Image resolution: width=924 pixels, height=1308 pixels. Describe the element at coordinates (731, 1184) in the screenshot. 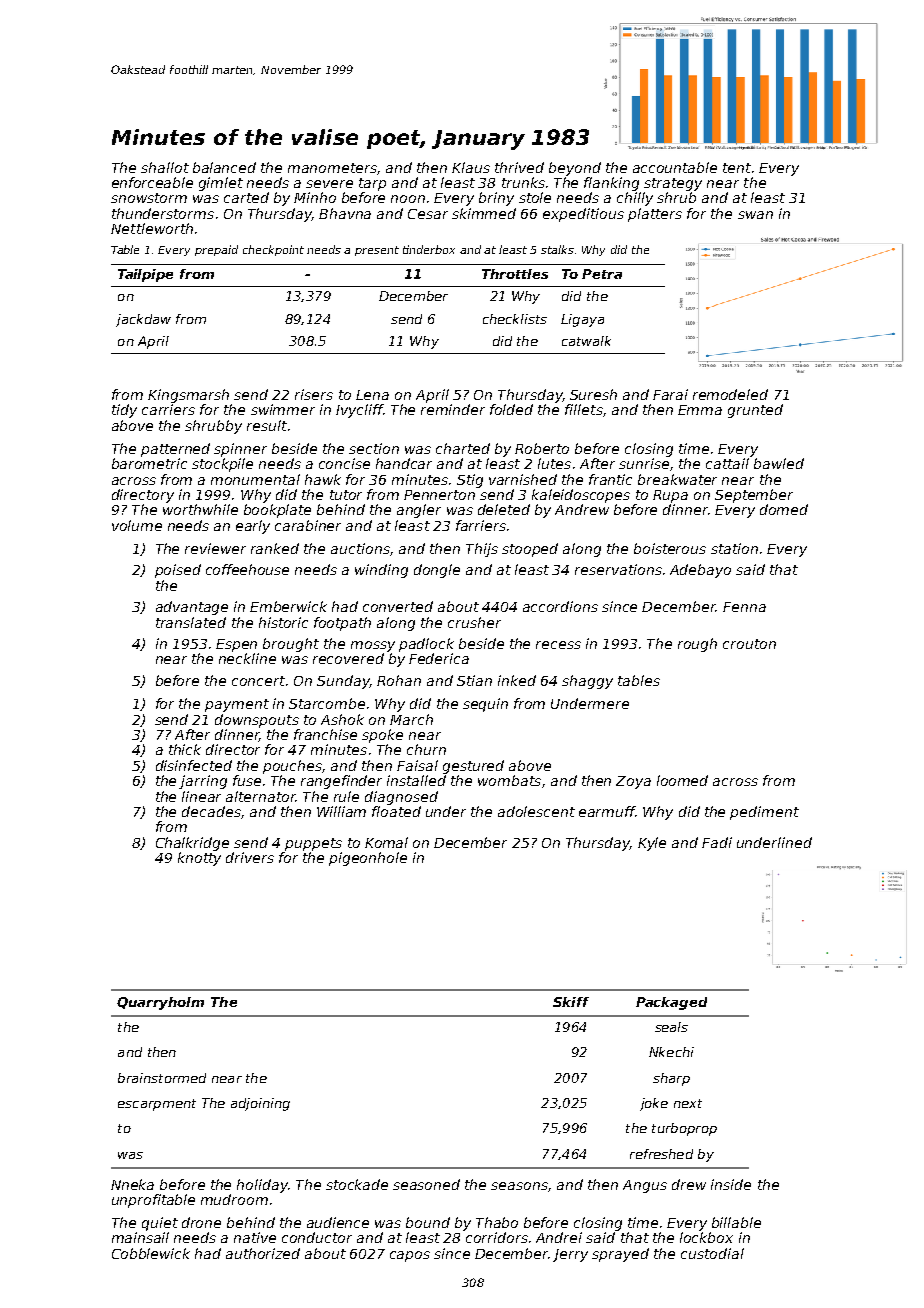

I see `inside` at that location.
